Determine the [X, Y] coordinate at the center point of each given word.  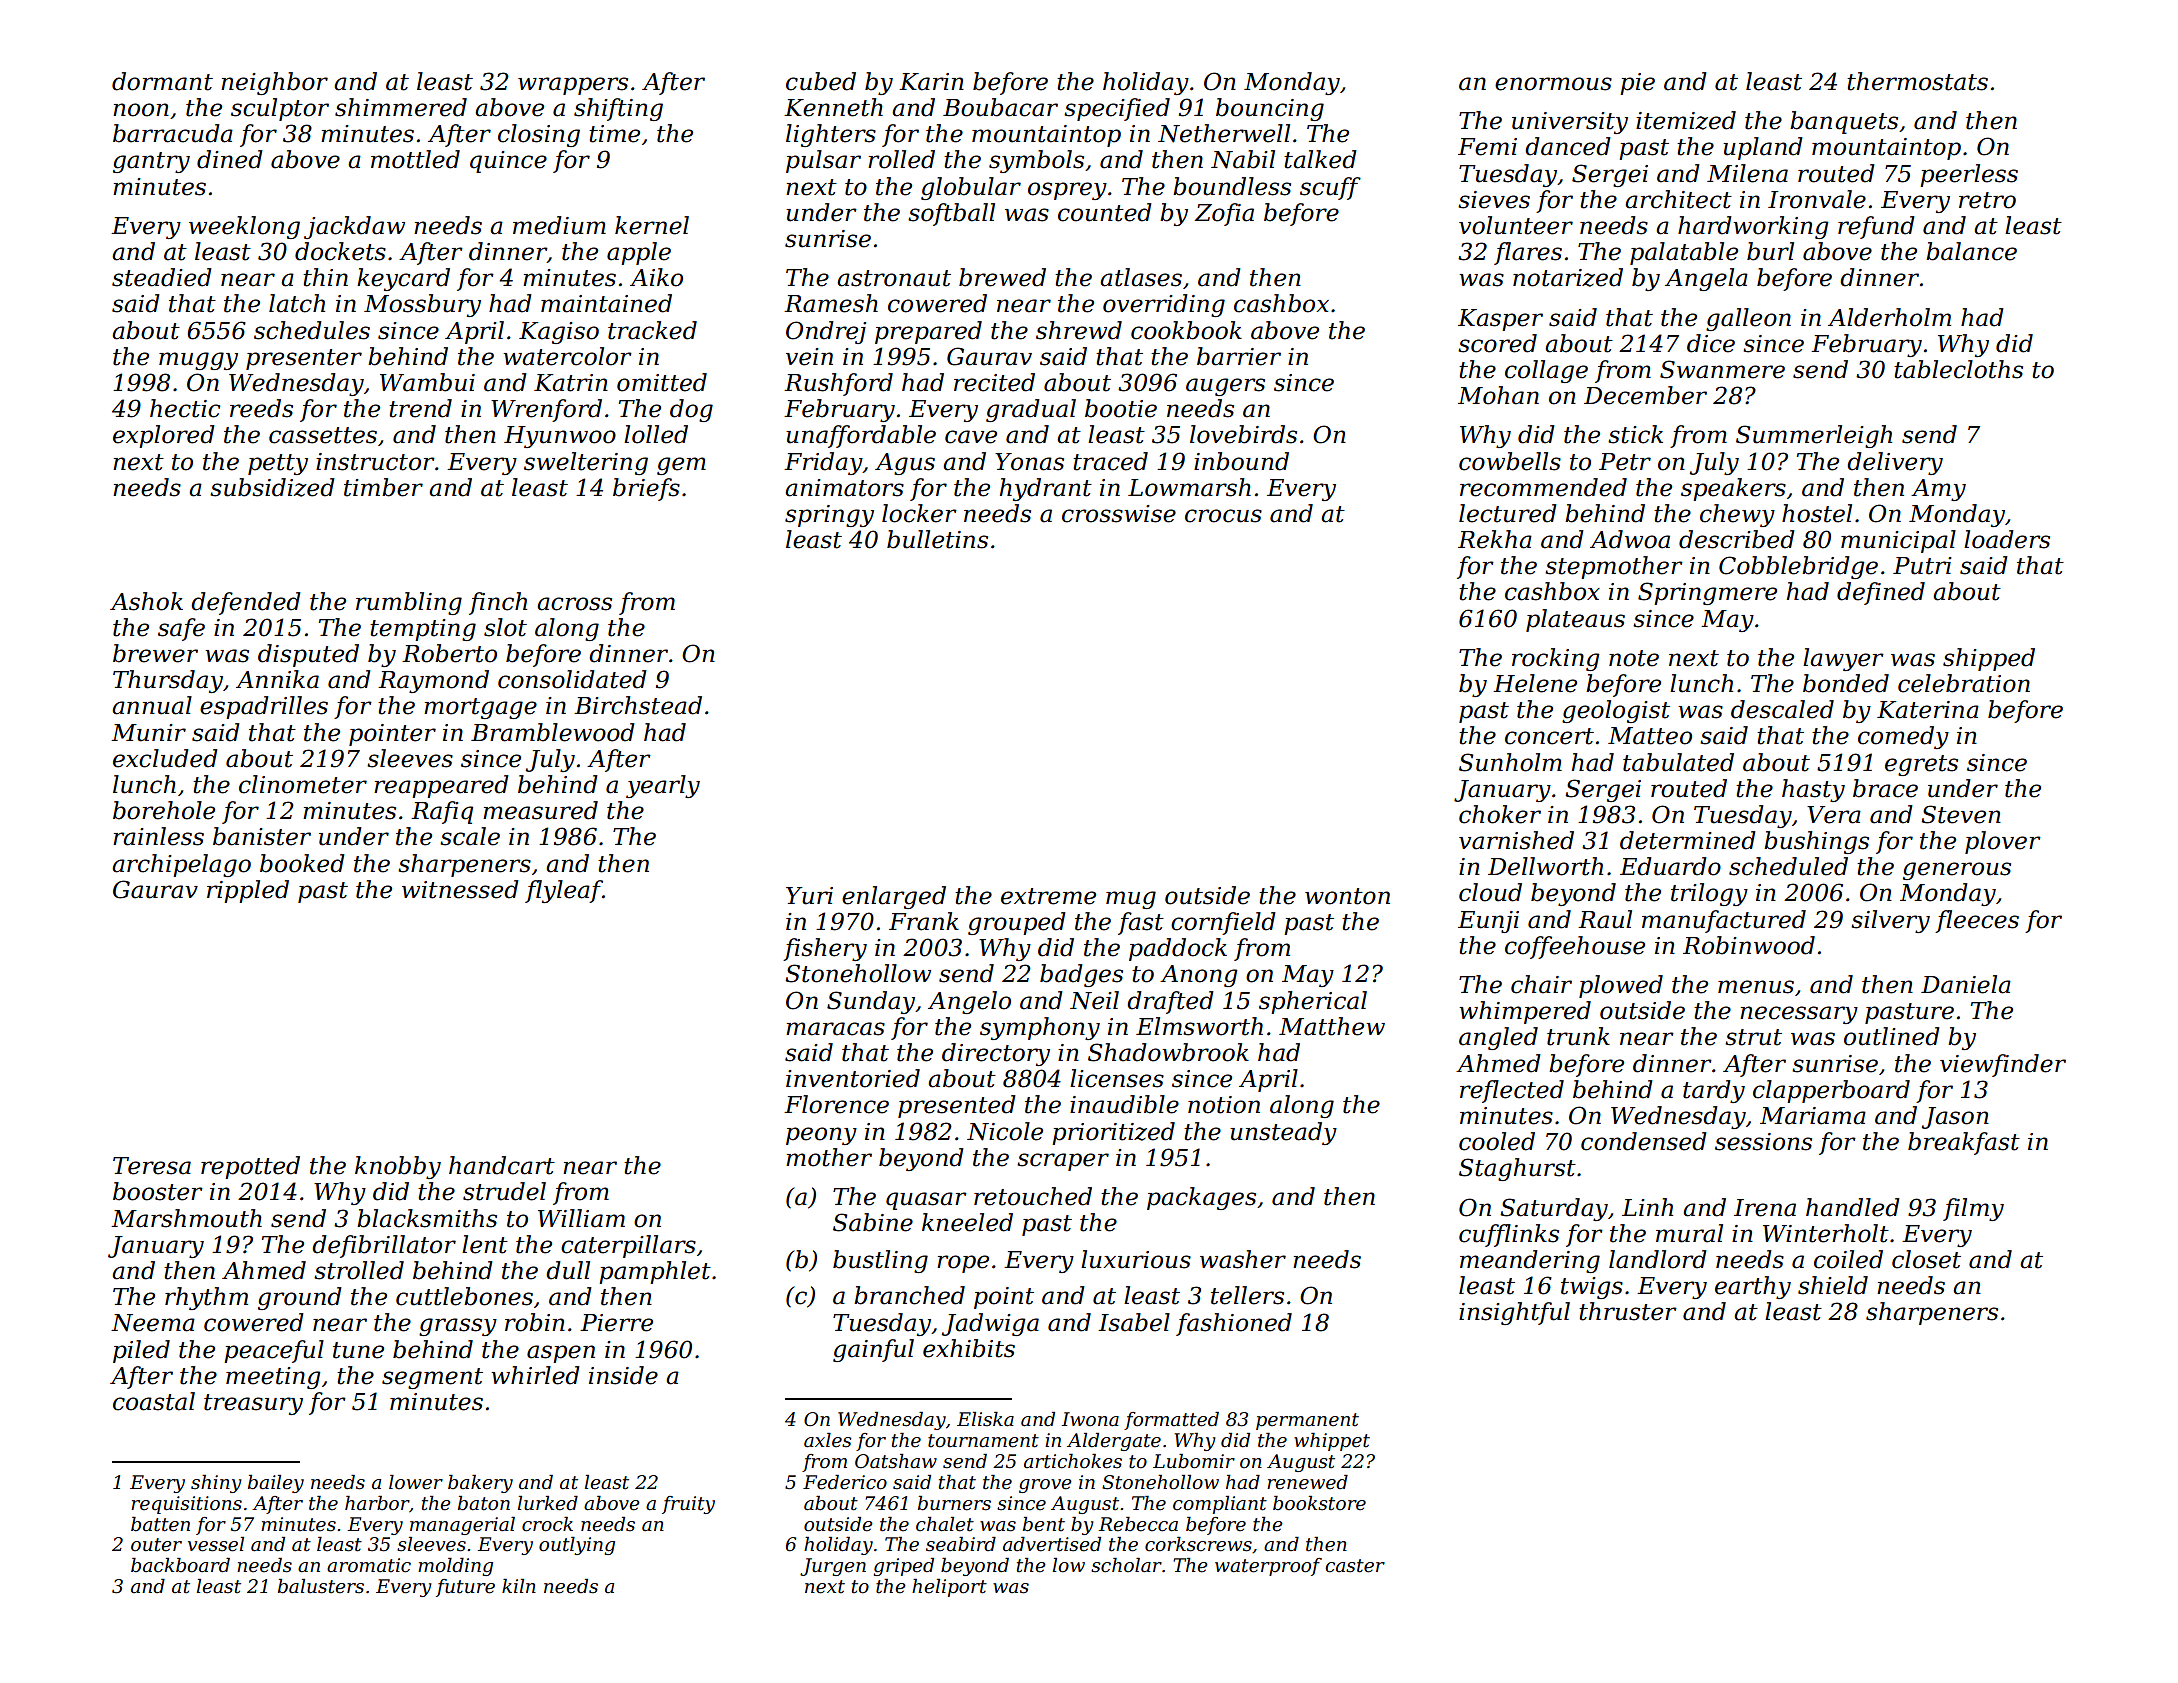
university [1570, 123]
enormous [1553, 84]
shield [1833, 1285]
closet [1926, 1259]
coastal [154, 1401]
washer [1243, 1259]
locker [919, 513]
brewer [155, 653]
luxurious [1136, 1259]
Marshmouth [186, 1218]
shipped [1989, 659]
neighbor [274, 83]
